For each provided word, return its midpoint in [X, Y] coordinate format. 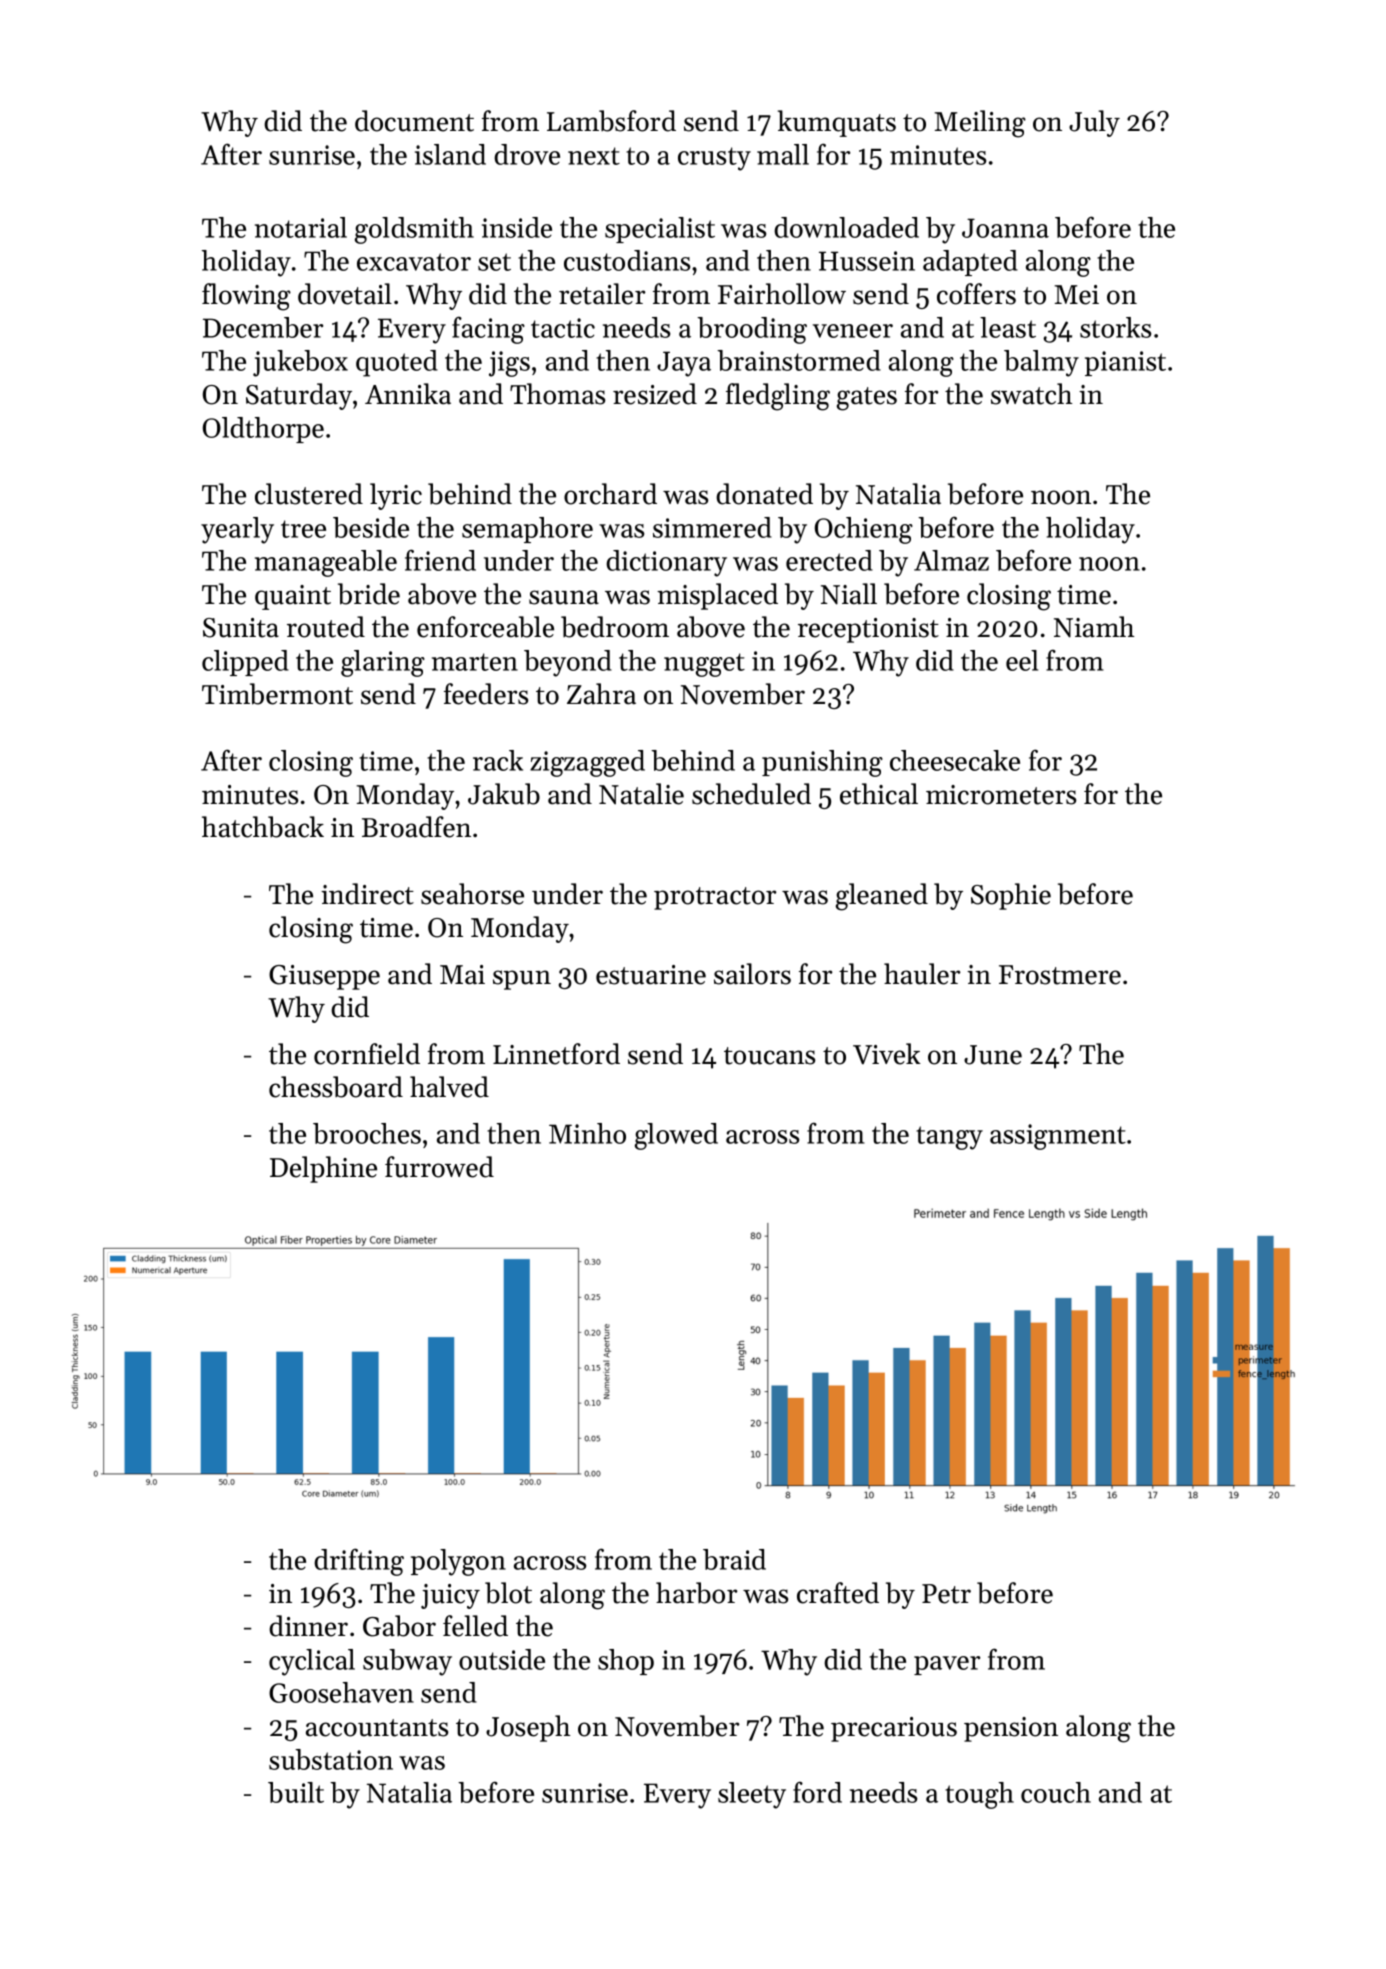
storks [1115, 327]
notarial [301, 227]
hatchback [263, 827]
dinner [308, 1626]
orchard [610, 494]
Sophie [1011, 896]
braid [734, 1559]
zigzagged [587, 763]
